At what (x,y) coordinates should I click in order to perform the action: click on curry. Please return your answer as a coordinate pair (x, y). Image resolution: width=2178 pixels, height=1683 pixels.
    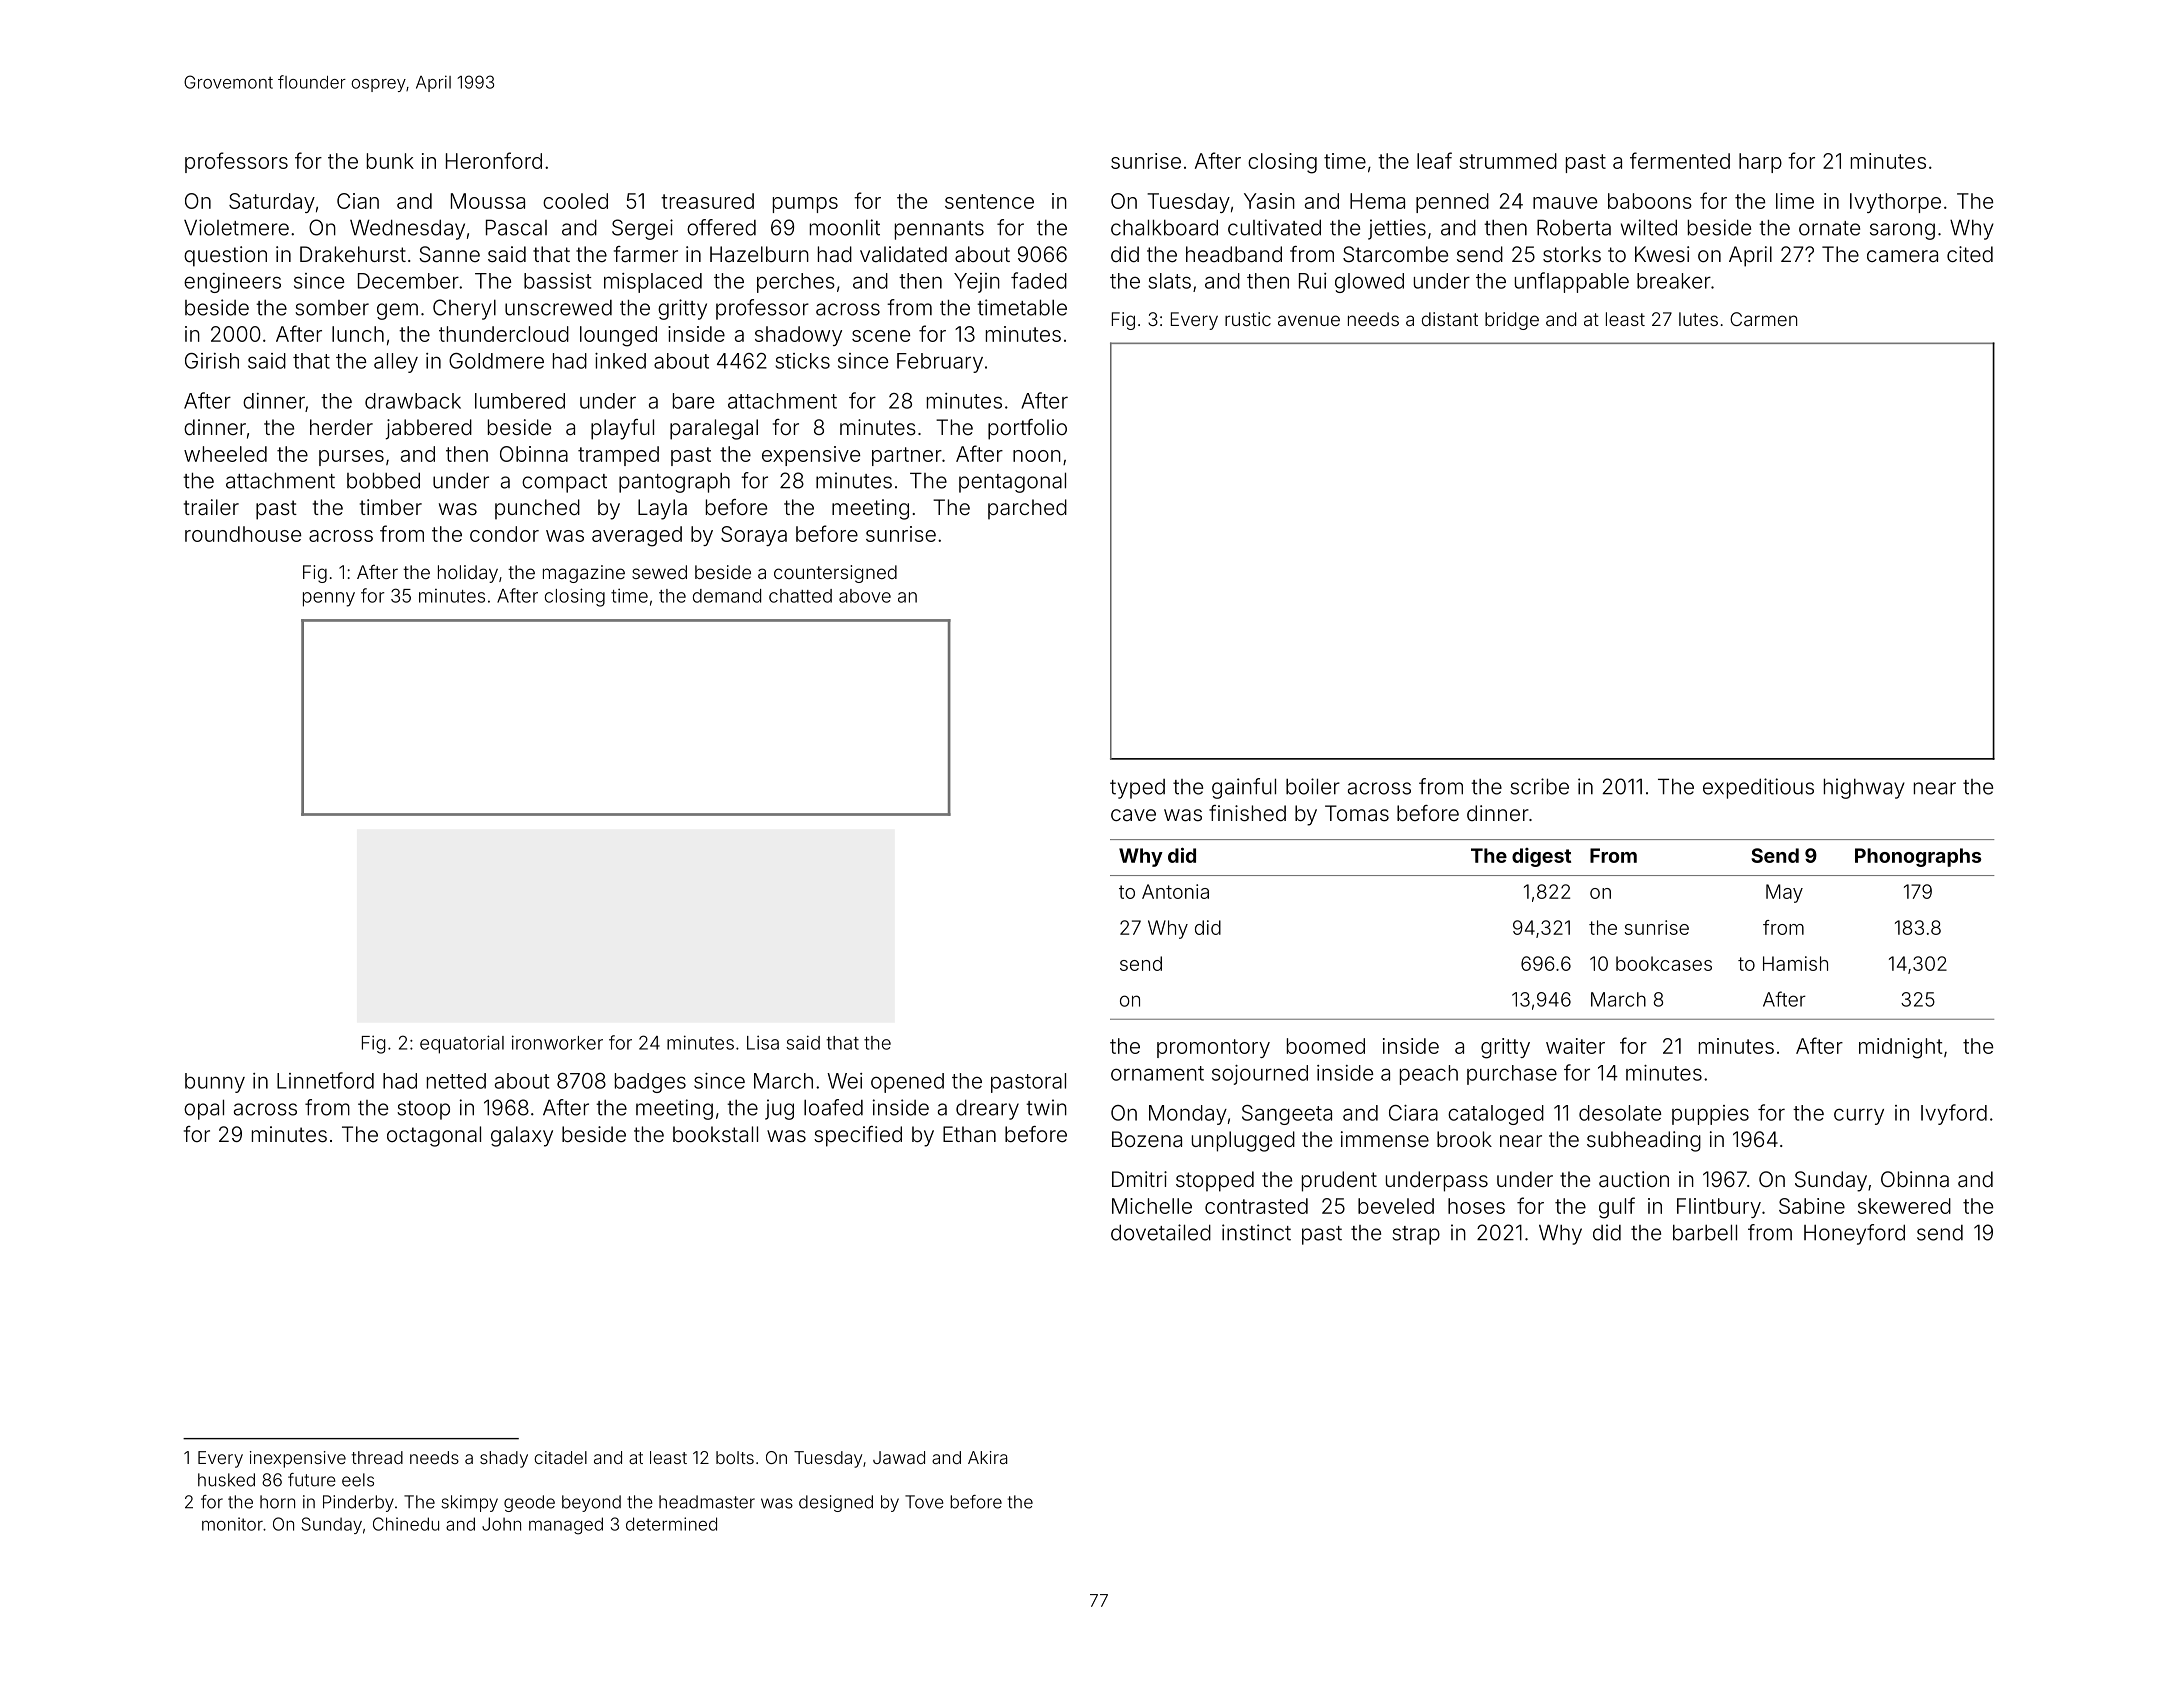
    Looking at the image, I should click on (1859, 1116).
